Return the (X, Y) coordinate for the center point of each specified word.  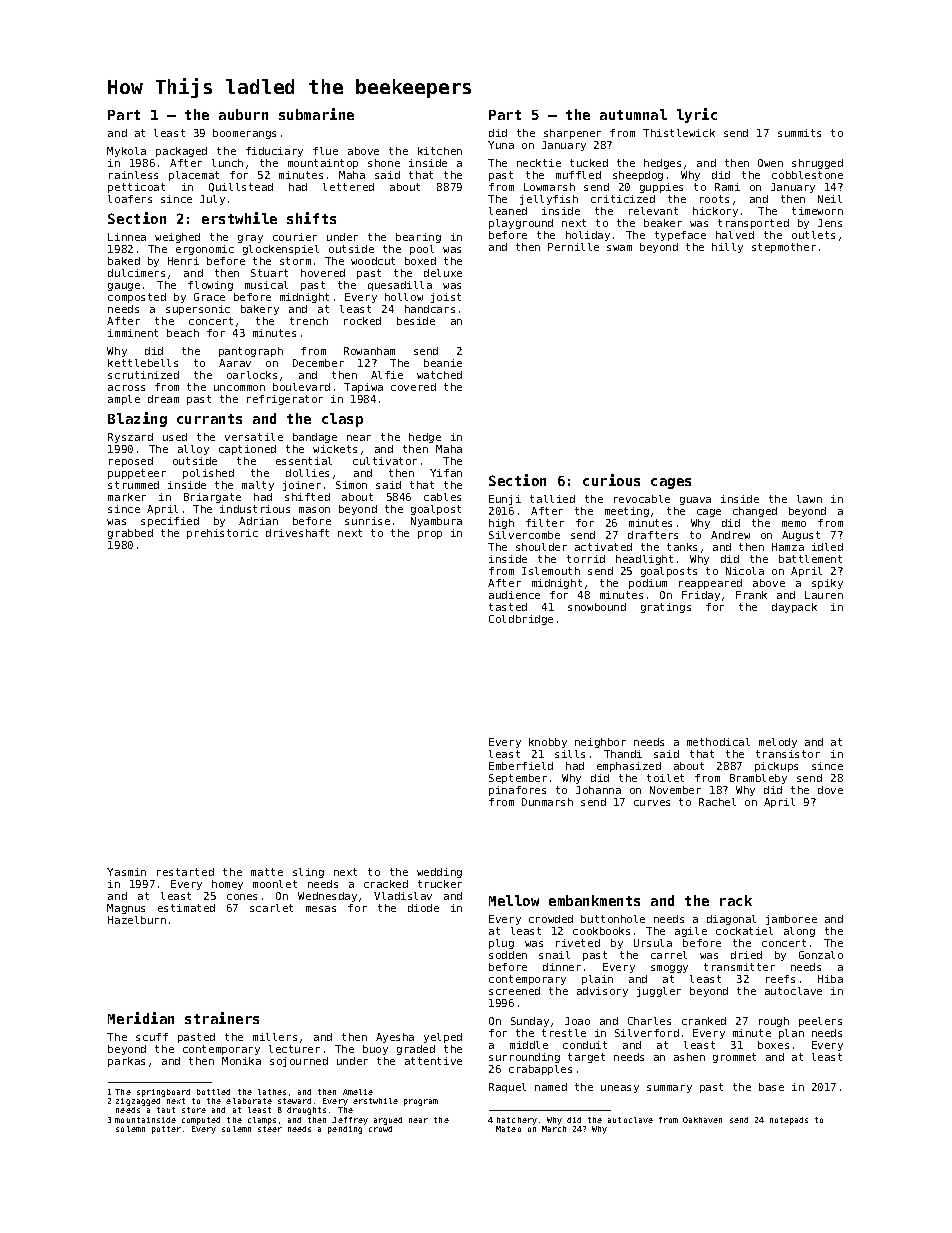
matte (267, 872)
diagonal (731, 920)
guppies (661, 188)
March (554, 1129)
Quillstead (241, 187)
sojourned (299, 1062)
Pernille (573, 247)
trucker (440, 884)
